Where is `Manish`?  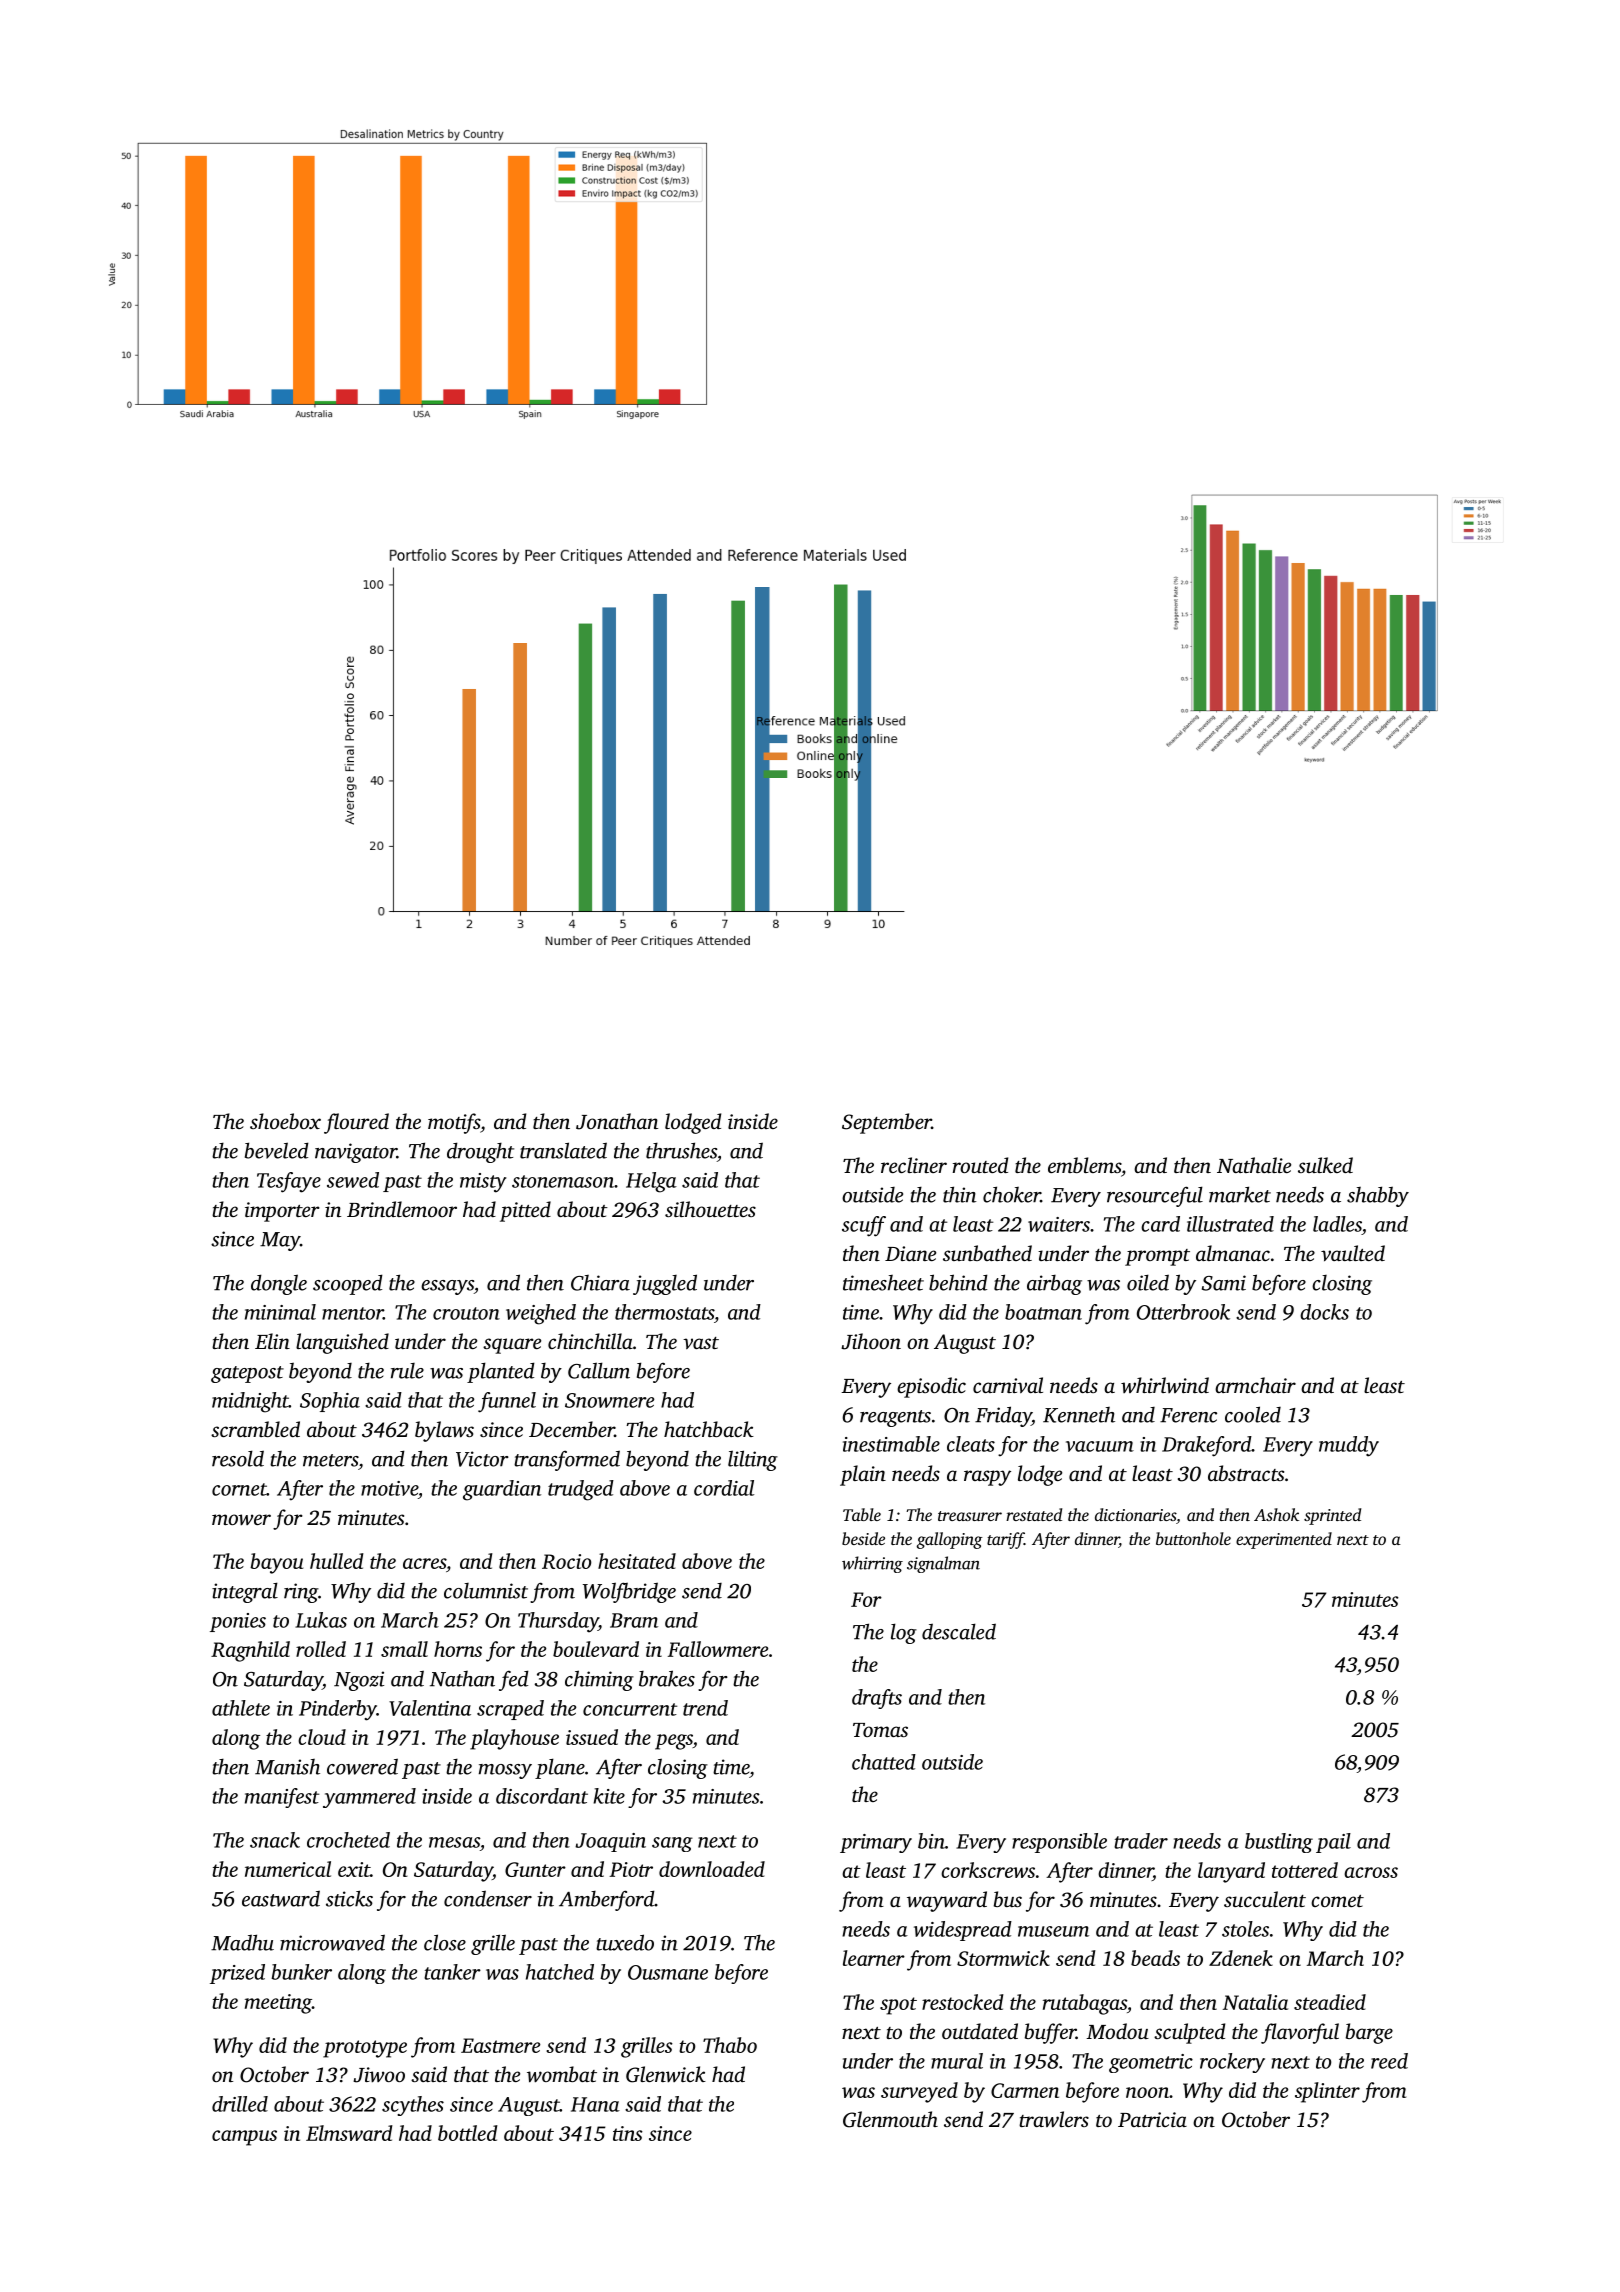
Manish is located at coordinates (287, 1767).
